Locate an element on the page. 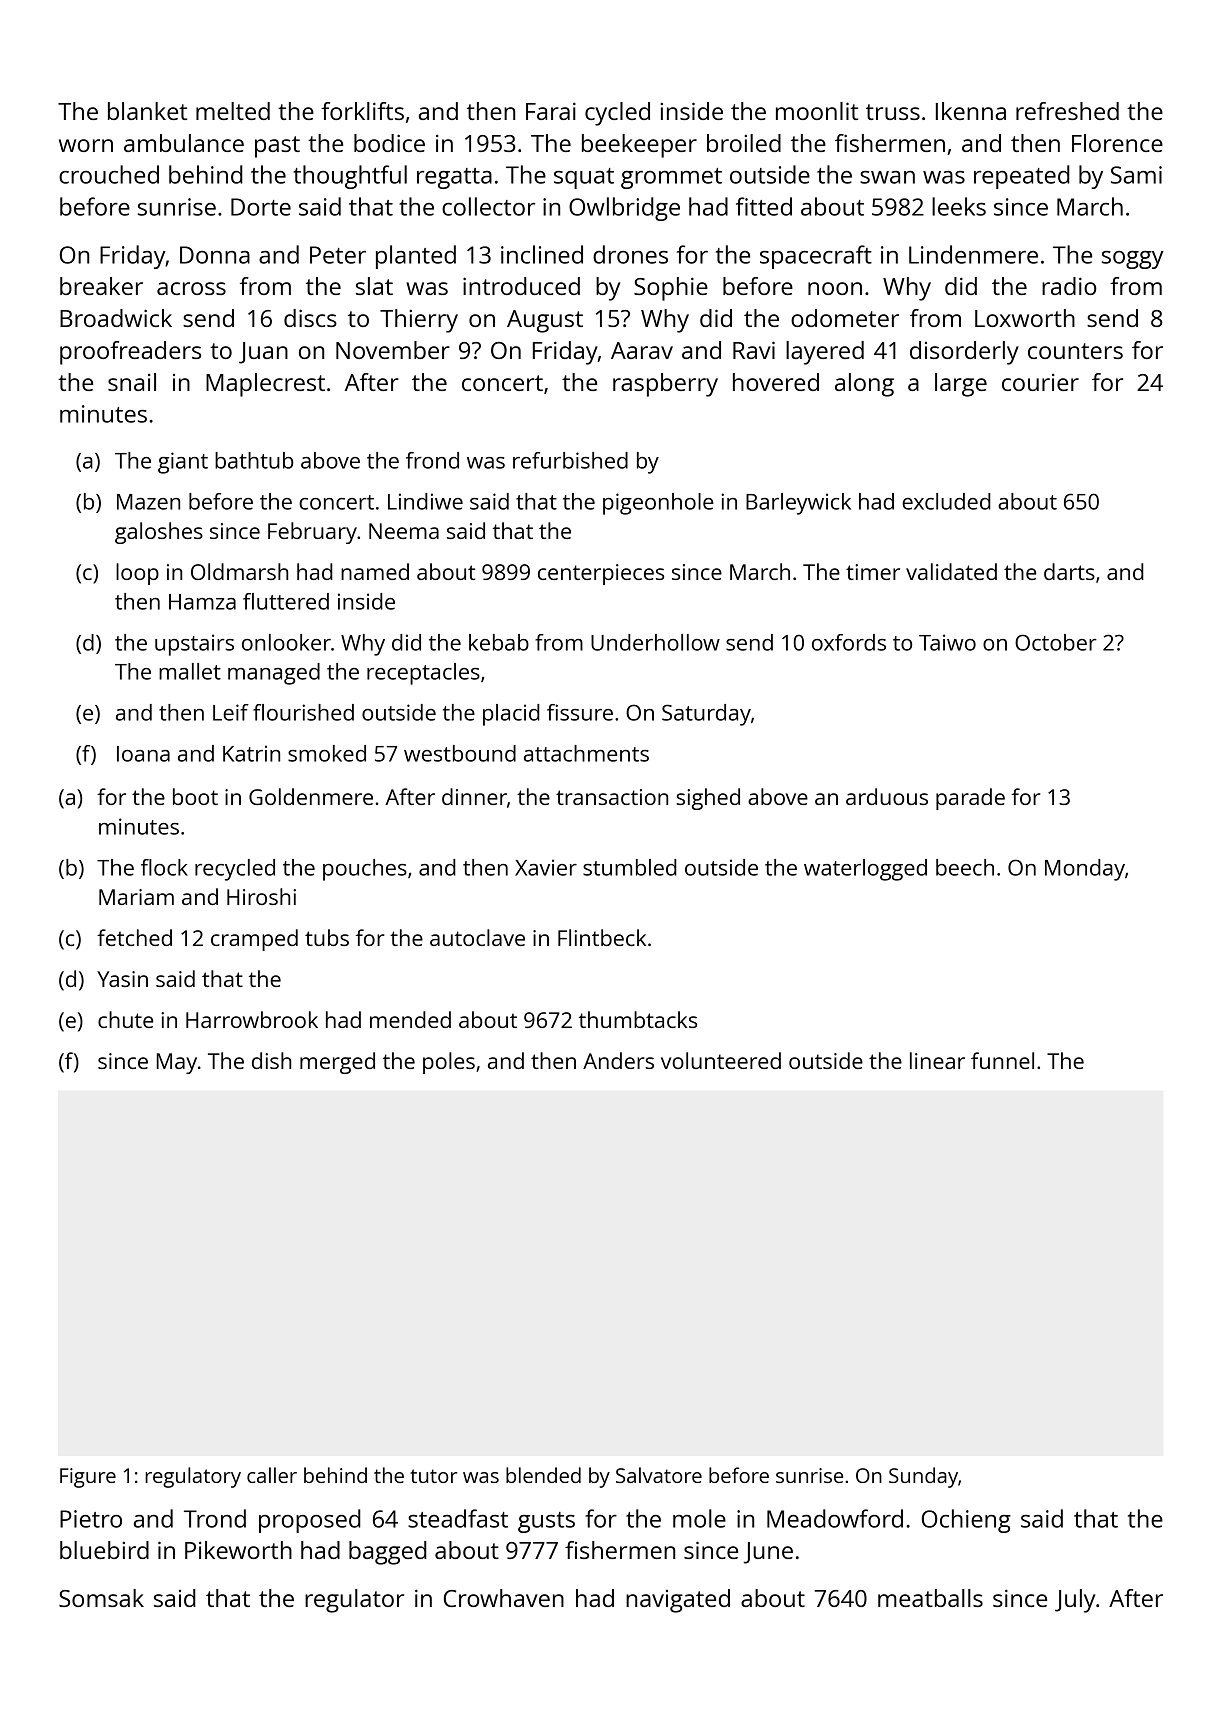 Image resolution: width=1222 pixels, height=1728 pixels. flourished is located at coordinates (303, 712).
